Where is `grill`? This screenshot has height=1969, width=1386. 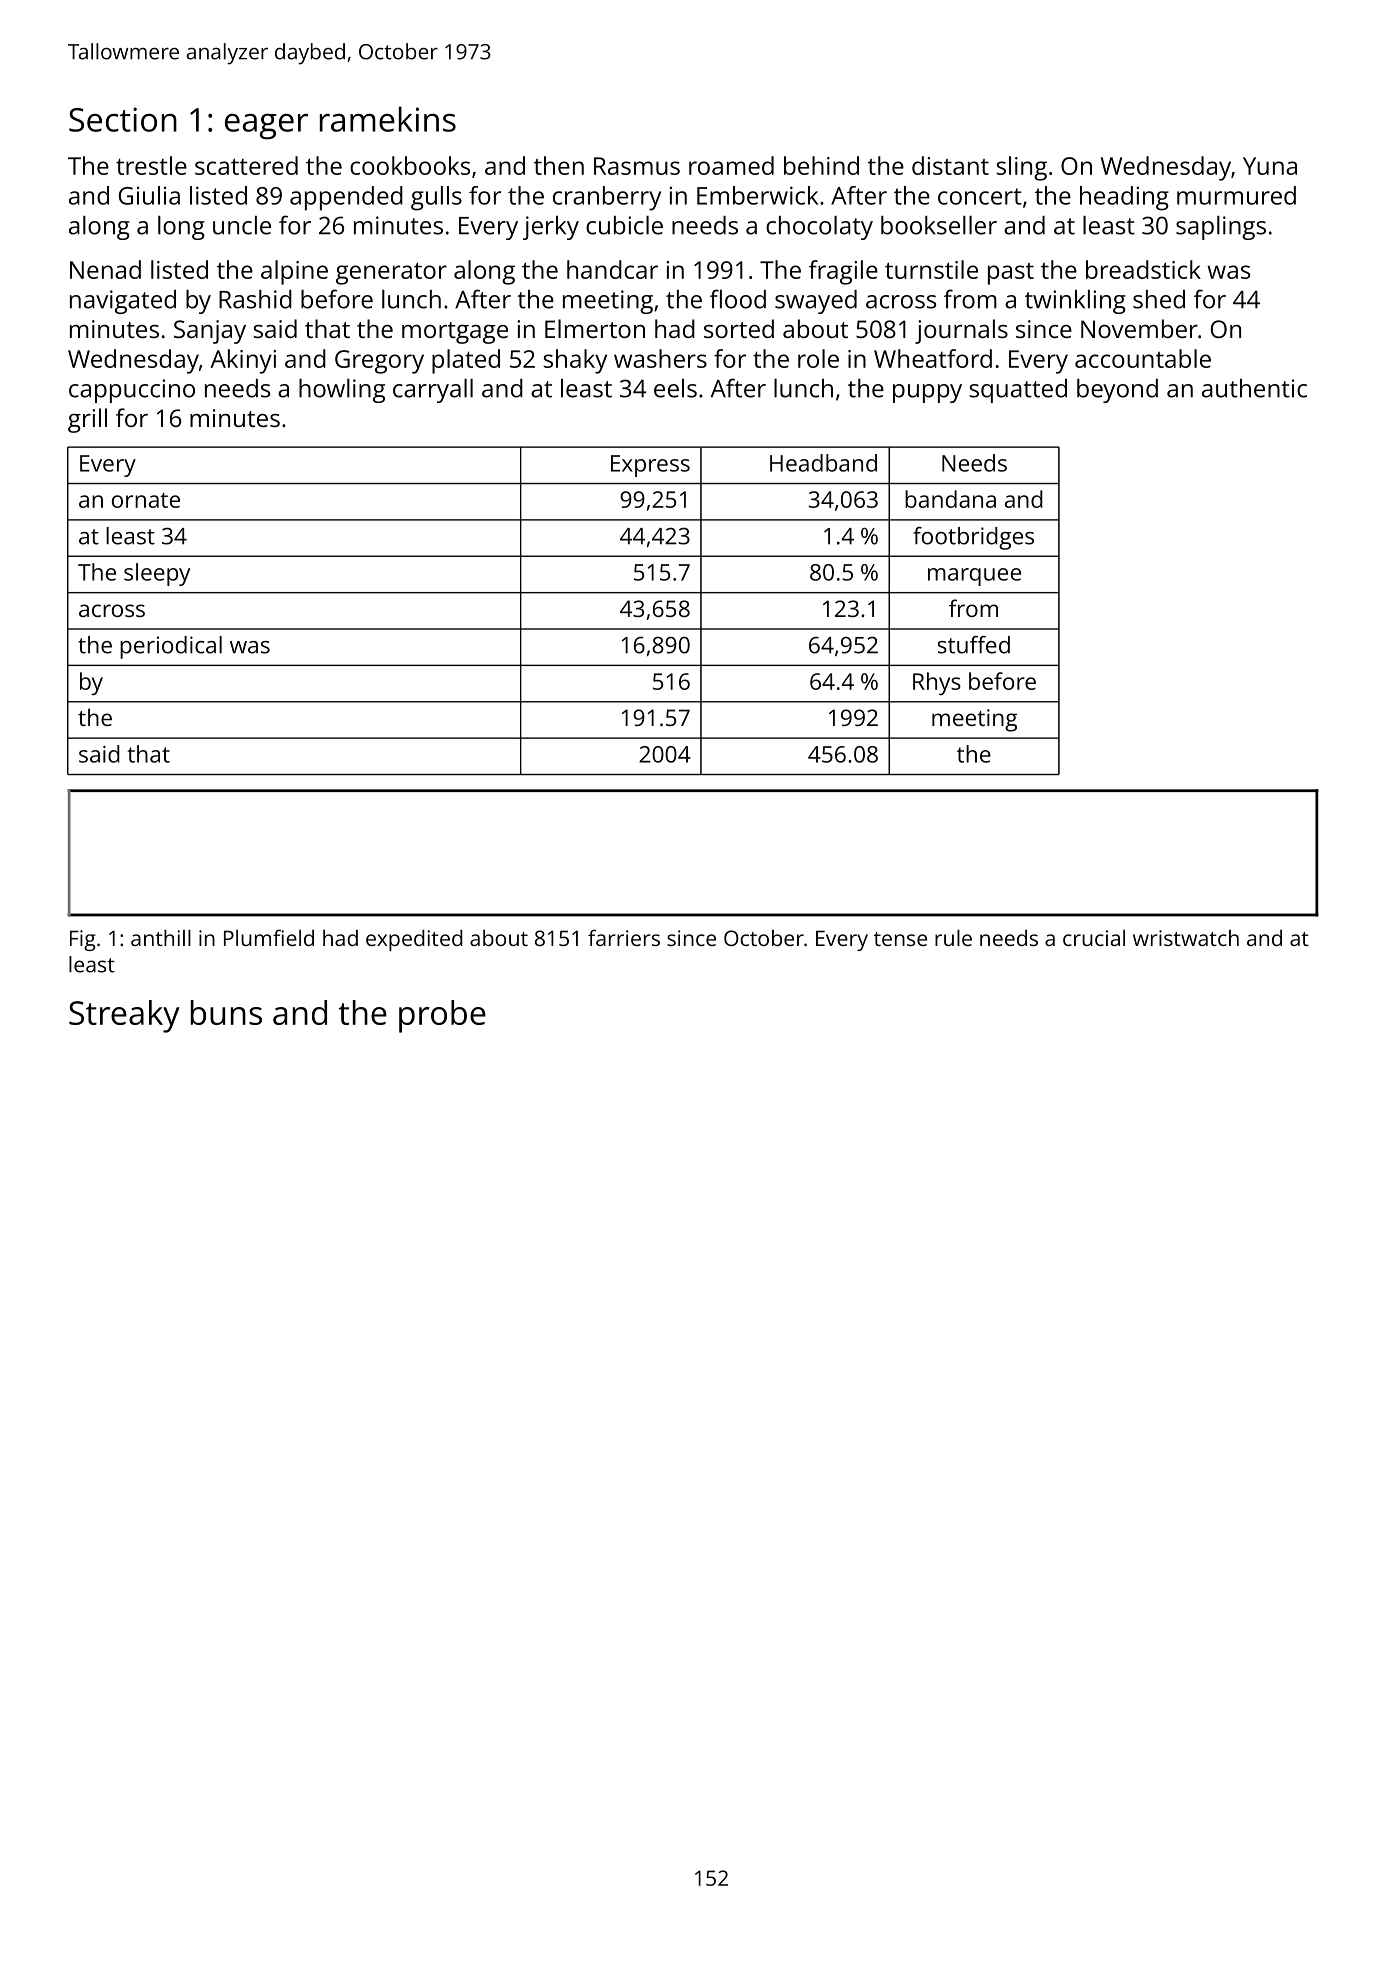 grill is located at coordinates (87, 420).
